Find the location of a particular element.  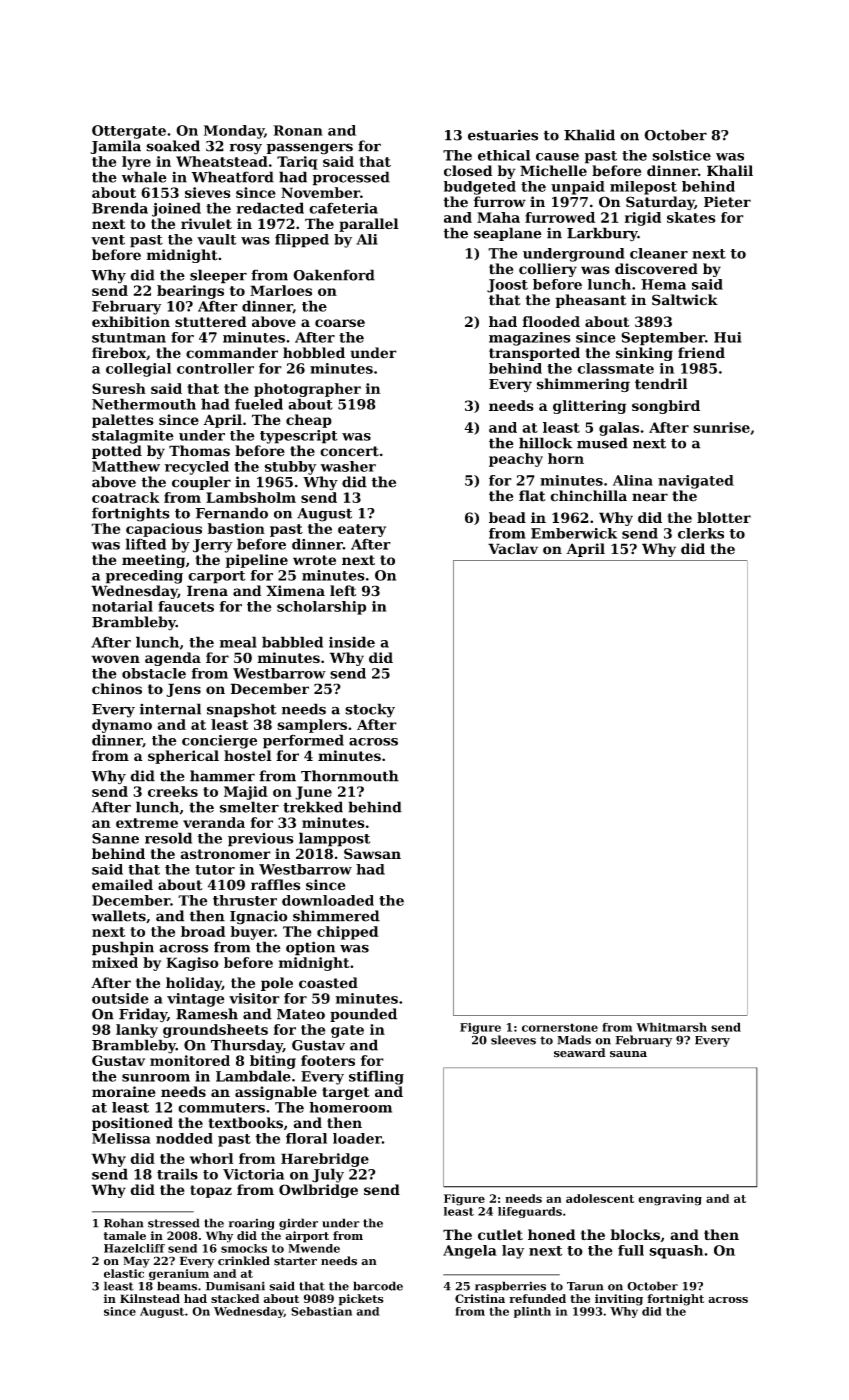

sieves is located at coordinates (208, 192).
